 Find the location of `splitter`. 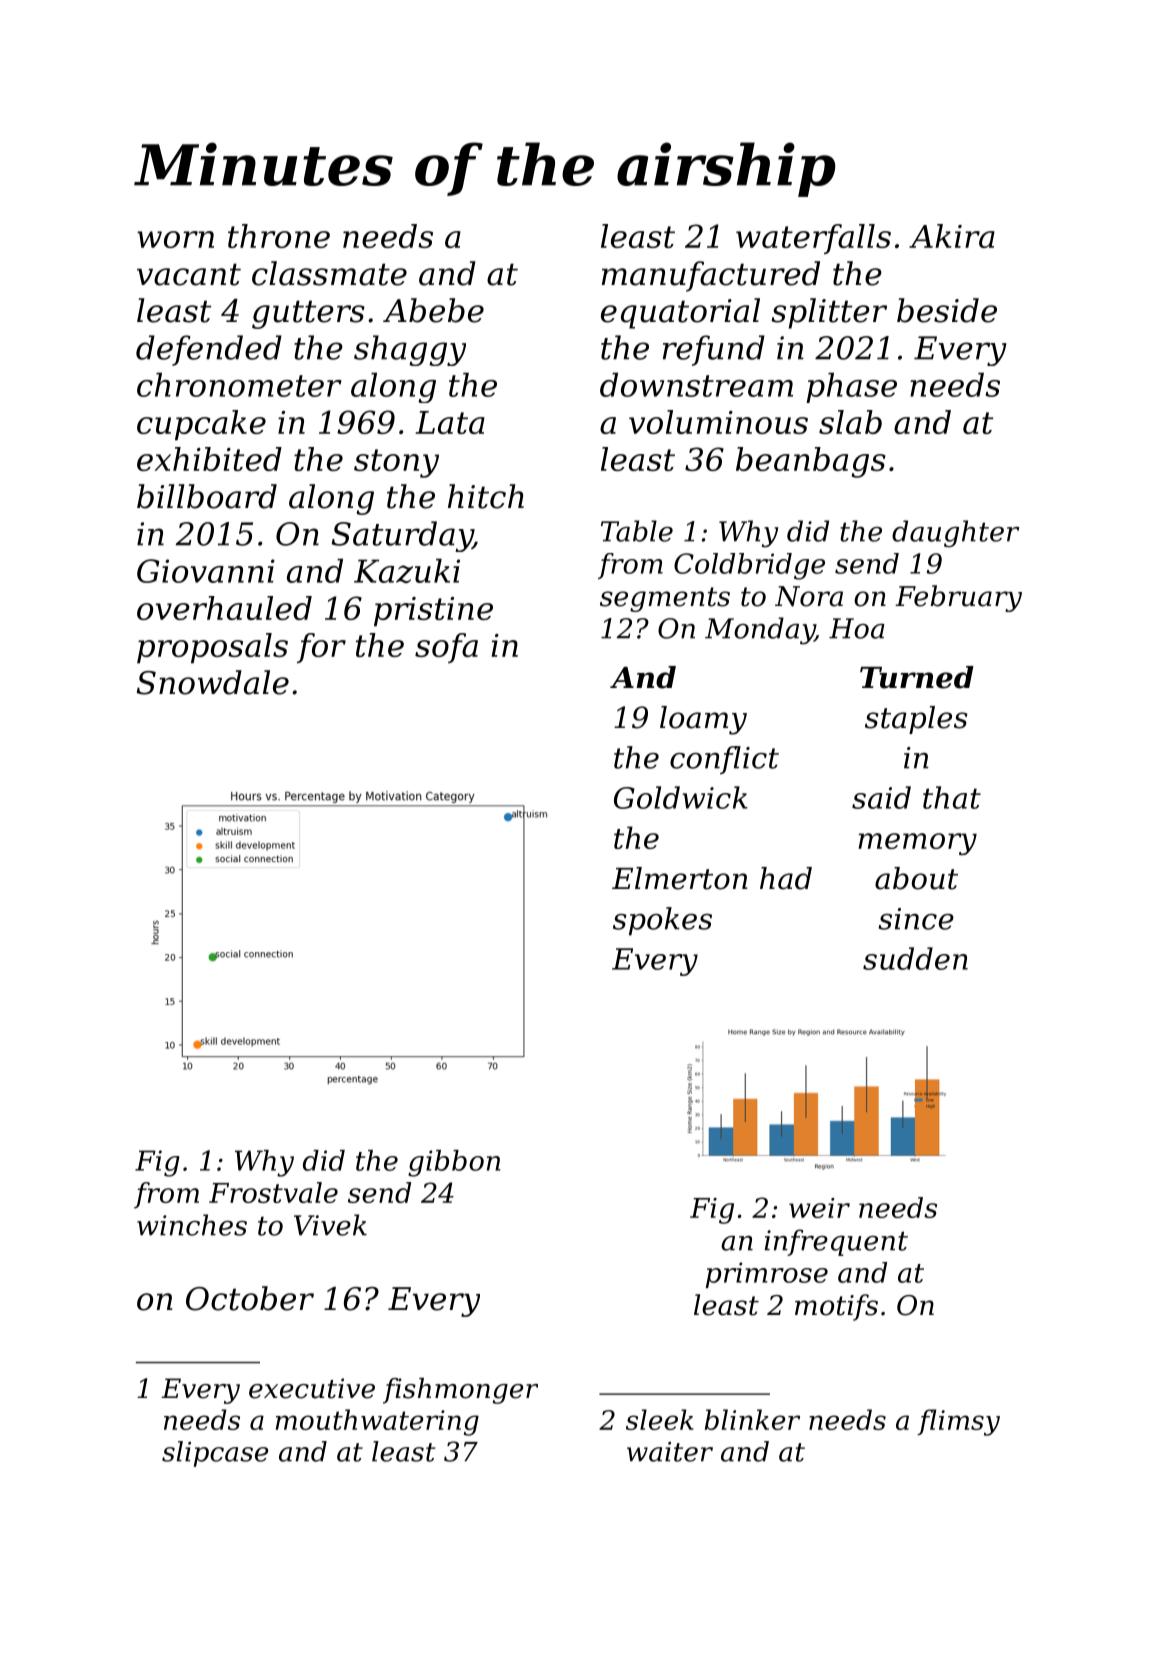

splitter is located at coordinates (829, 313).
